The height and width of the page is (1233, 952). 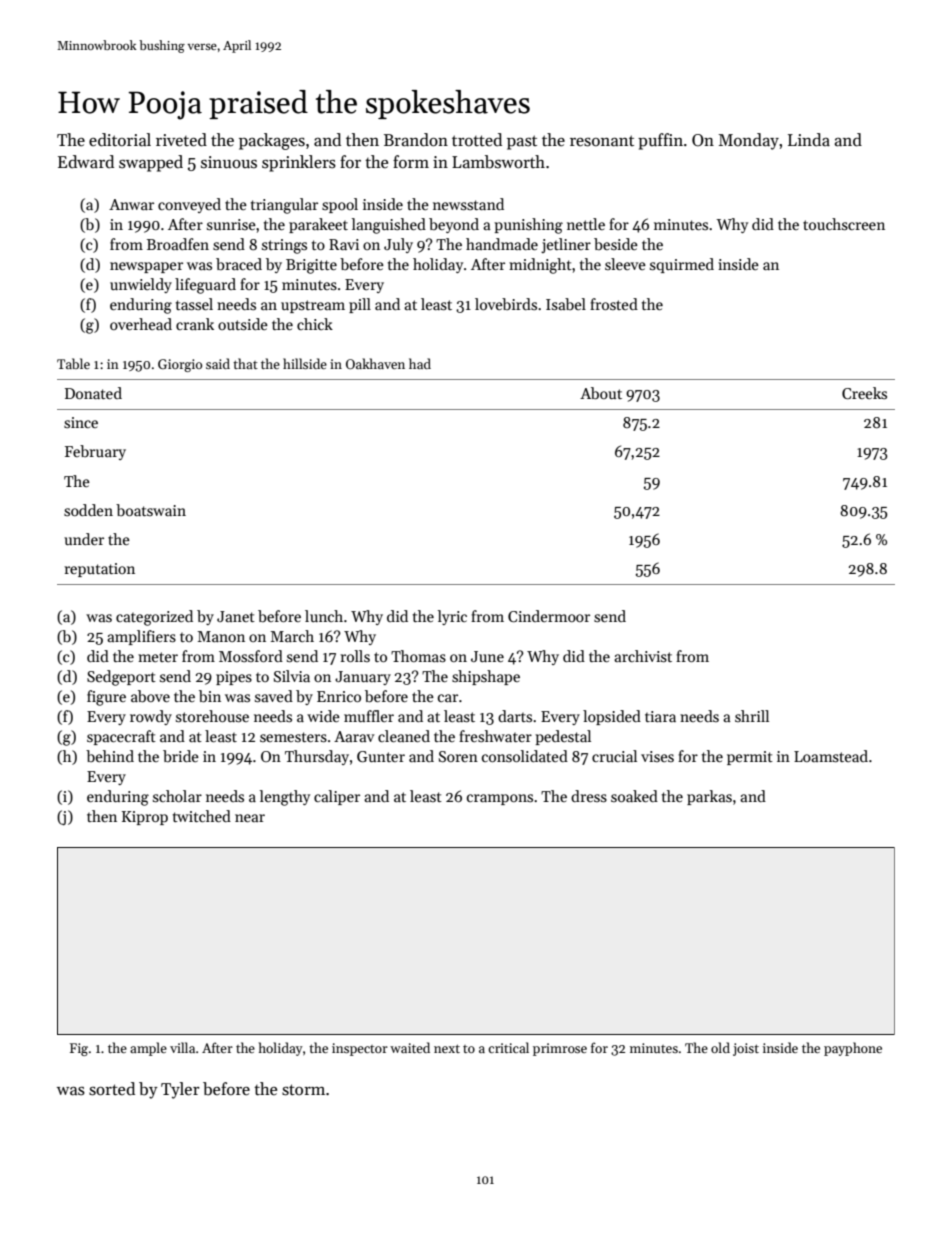 I want to click on lyric, so click(x=452, y=617).
